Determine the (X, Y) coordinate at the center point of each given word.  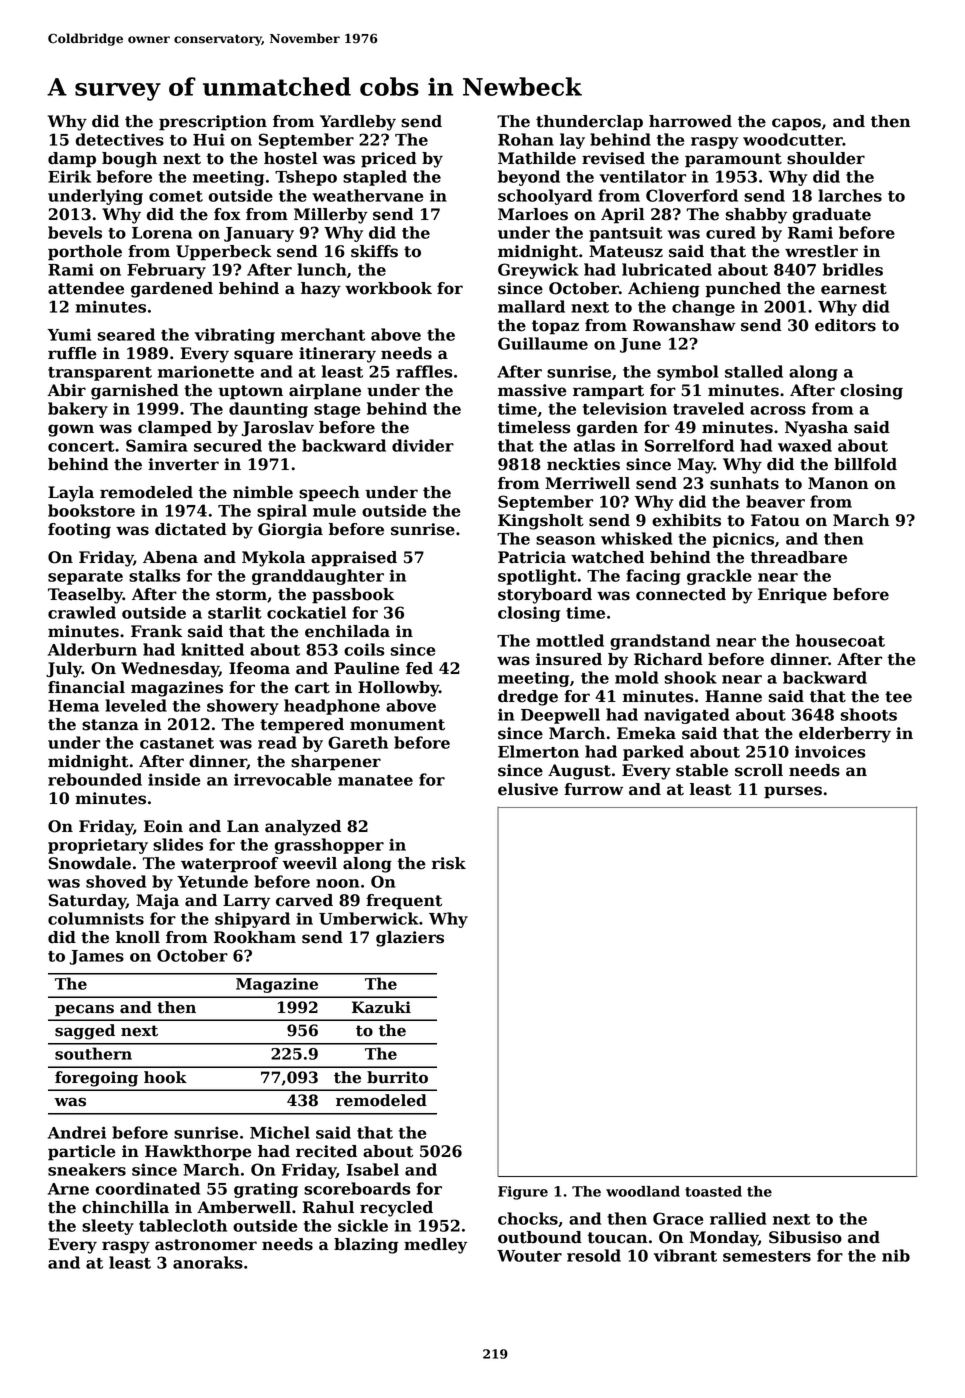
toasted (713, 1191)
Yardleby (358, 123)
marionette (206, 371)
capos (796, 124)
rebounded (95, 779)
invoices (830, 751)
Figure (523, 1193)
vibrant (685, 1255)
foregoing (96, 1079)
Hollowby (398, 689)
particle (82, 1153)
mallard (531, 306)
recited (326, 1151)
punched (743, 290)
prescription (213, 123)
